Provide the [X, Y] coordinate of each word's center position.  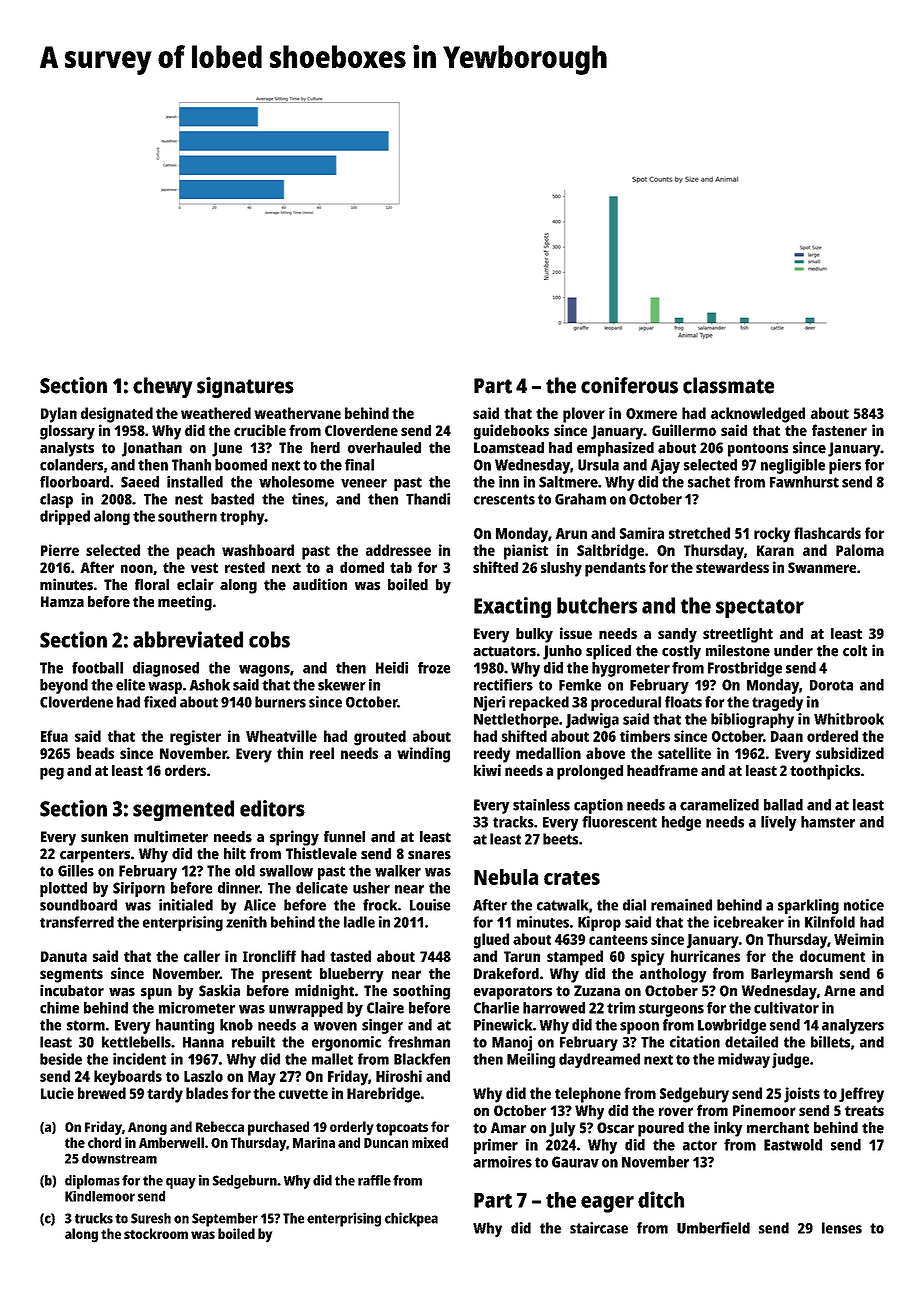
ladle [359, 922]
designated [117, 415]
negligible [793, 466]
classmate [728, 385]
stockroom [156, 1233]
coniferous [629, 385]
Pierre [60, 550]
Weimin [859, 939]
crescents [504, 499]
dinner [239, 888]
